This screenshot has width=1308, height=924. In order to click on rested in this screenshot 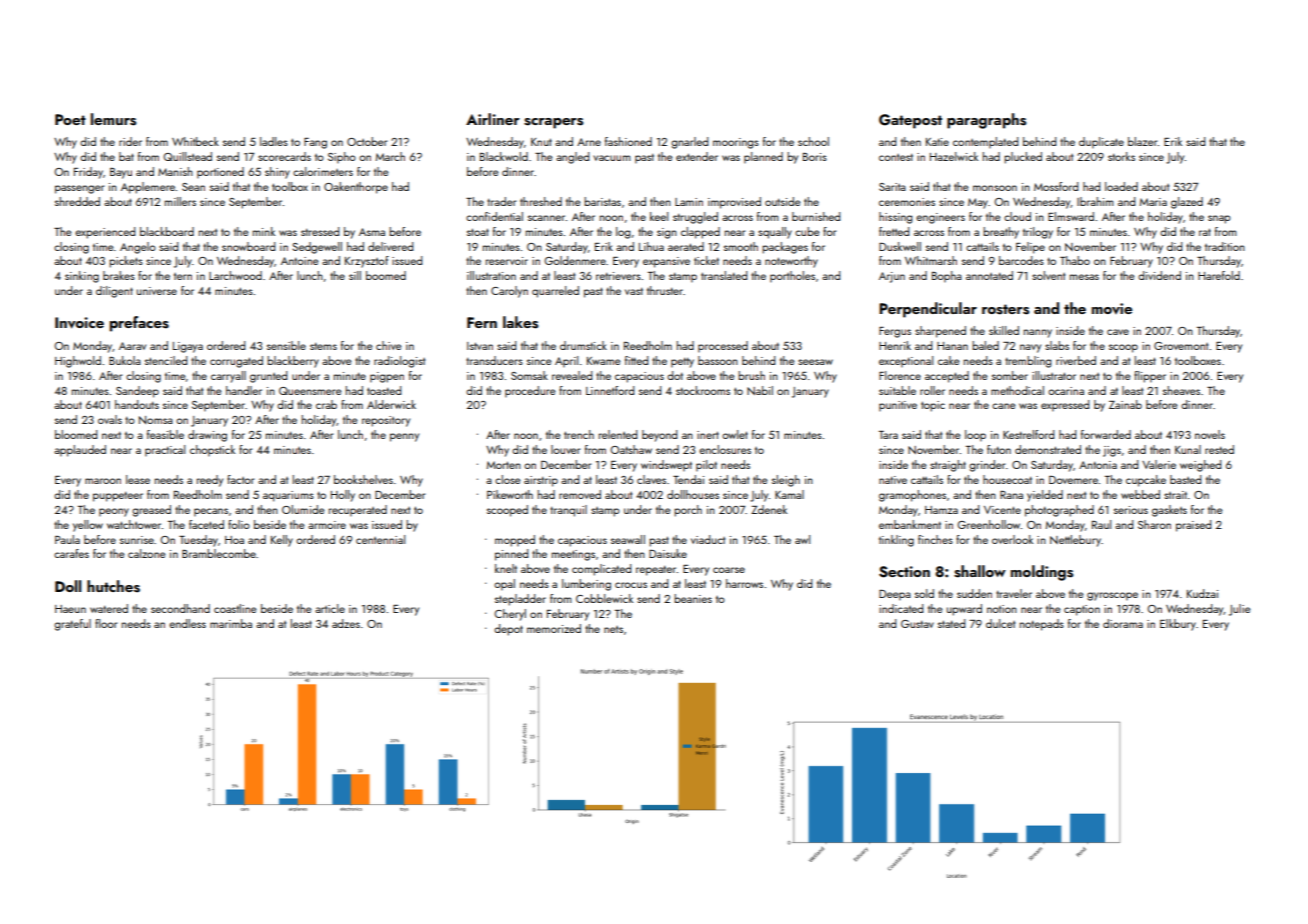, I will do `click(1219, 449)`.
